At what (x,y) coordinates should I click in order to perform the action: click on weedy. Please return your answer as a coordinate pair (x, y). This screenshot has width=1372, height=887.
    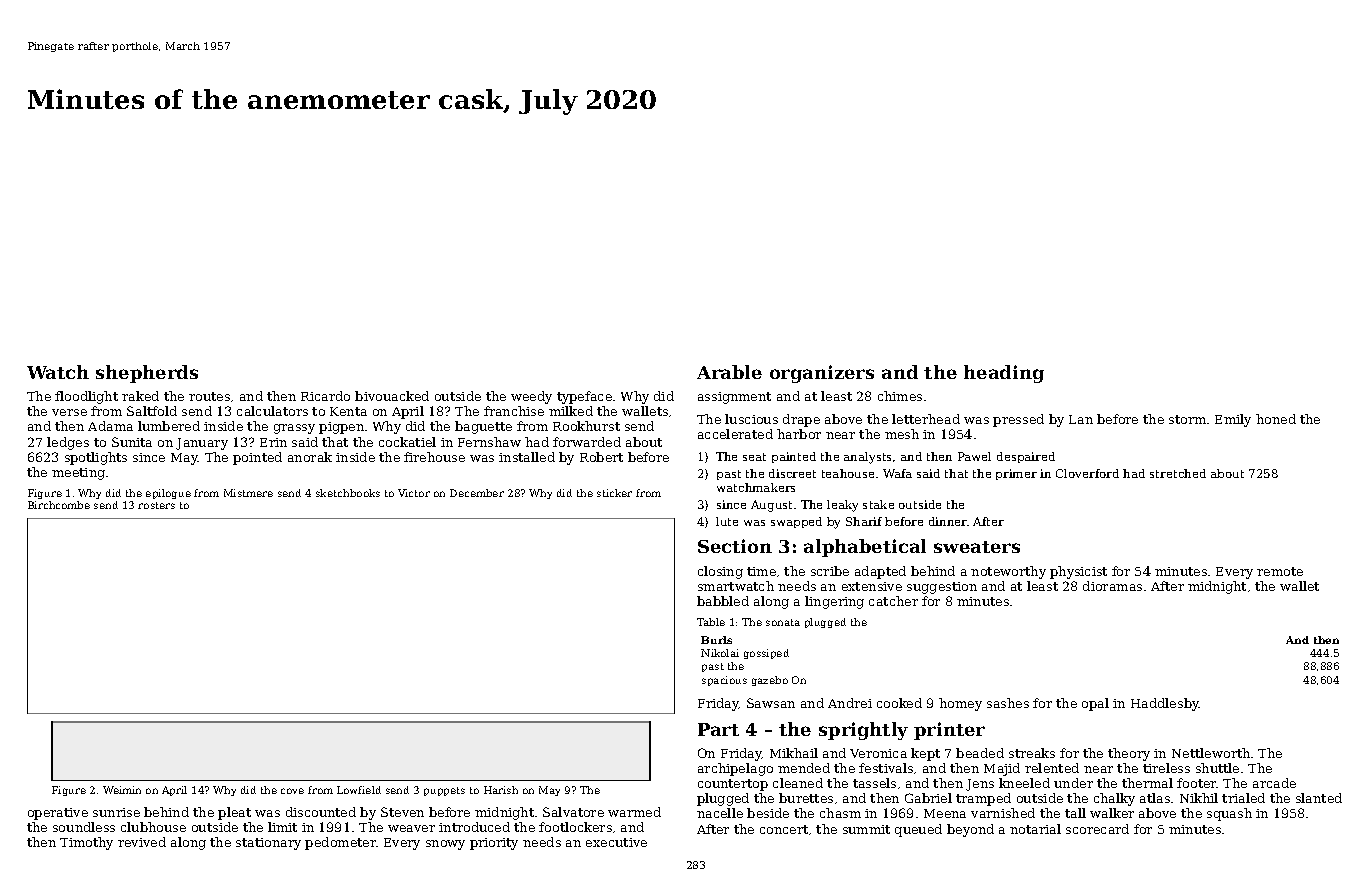
    Looking at the image, I should click on (531, 397).
